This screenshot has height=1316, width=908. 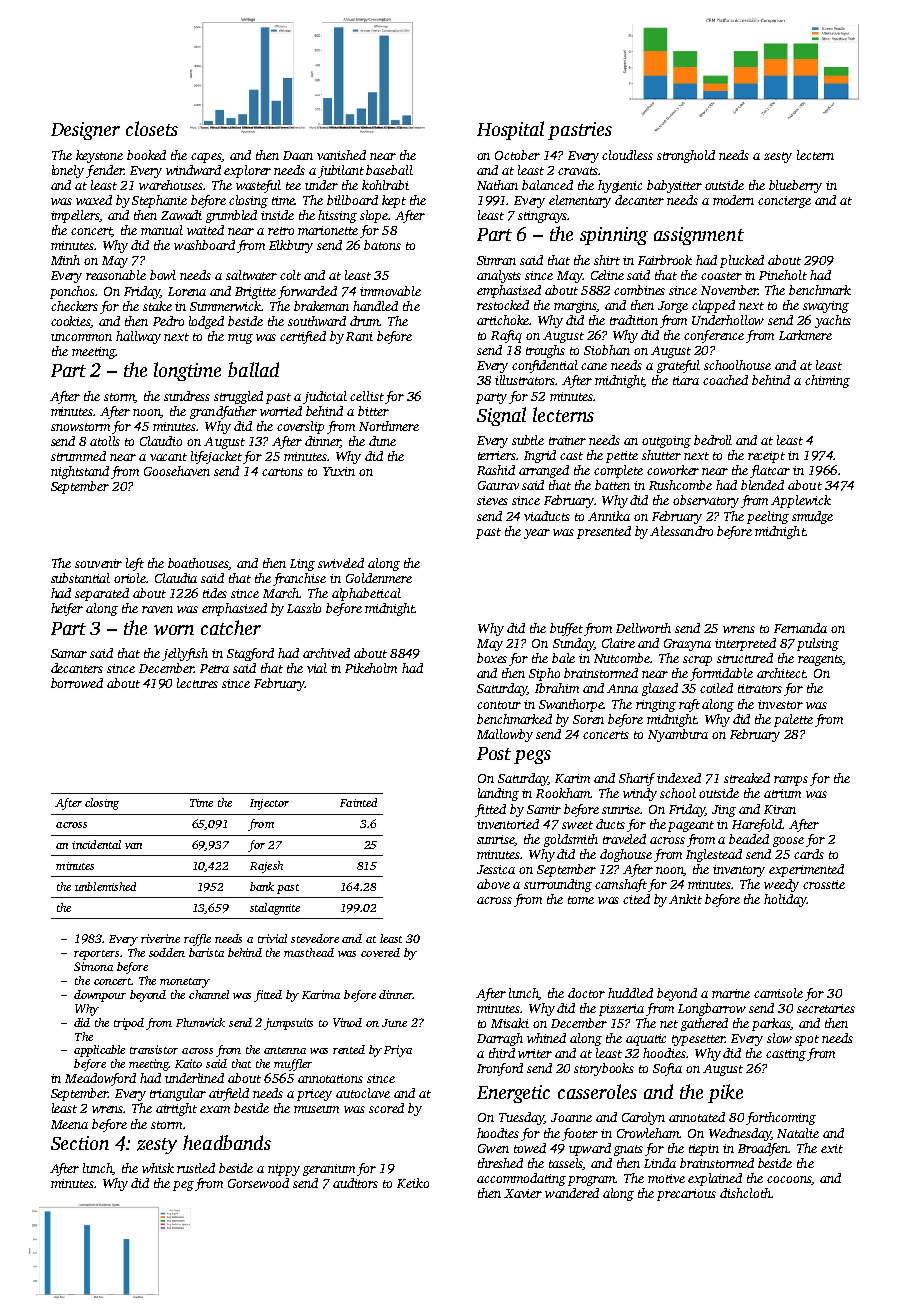 I want to click on Dellworth, so click(x=643, y=628).
